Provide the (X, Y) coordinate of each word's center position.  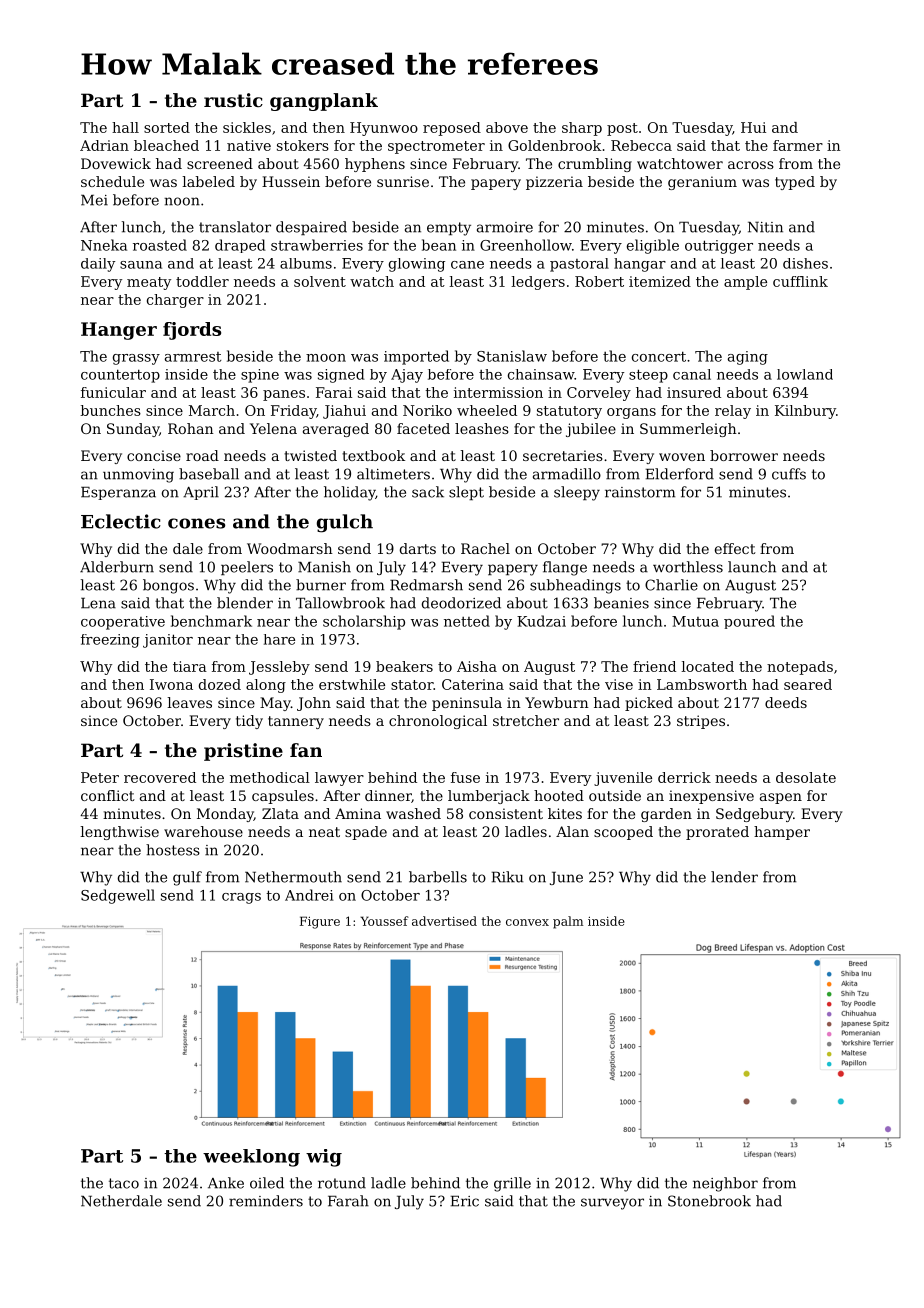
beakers (404, 666)
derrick (684, 777)
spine (260, 376)
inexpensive (711, 797)
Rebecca (641, 145)
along (266, 686)
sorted (167, 127)
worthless (688, 567)
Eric (465, 1201)
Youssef (384, 921)
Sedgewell (118, 896)
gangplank (324, 102)
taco (124, 1183)
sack (428, 492)
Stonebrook (709, 1201)
